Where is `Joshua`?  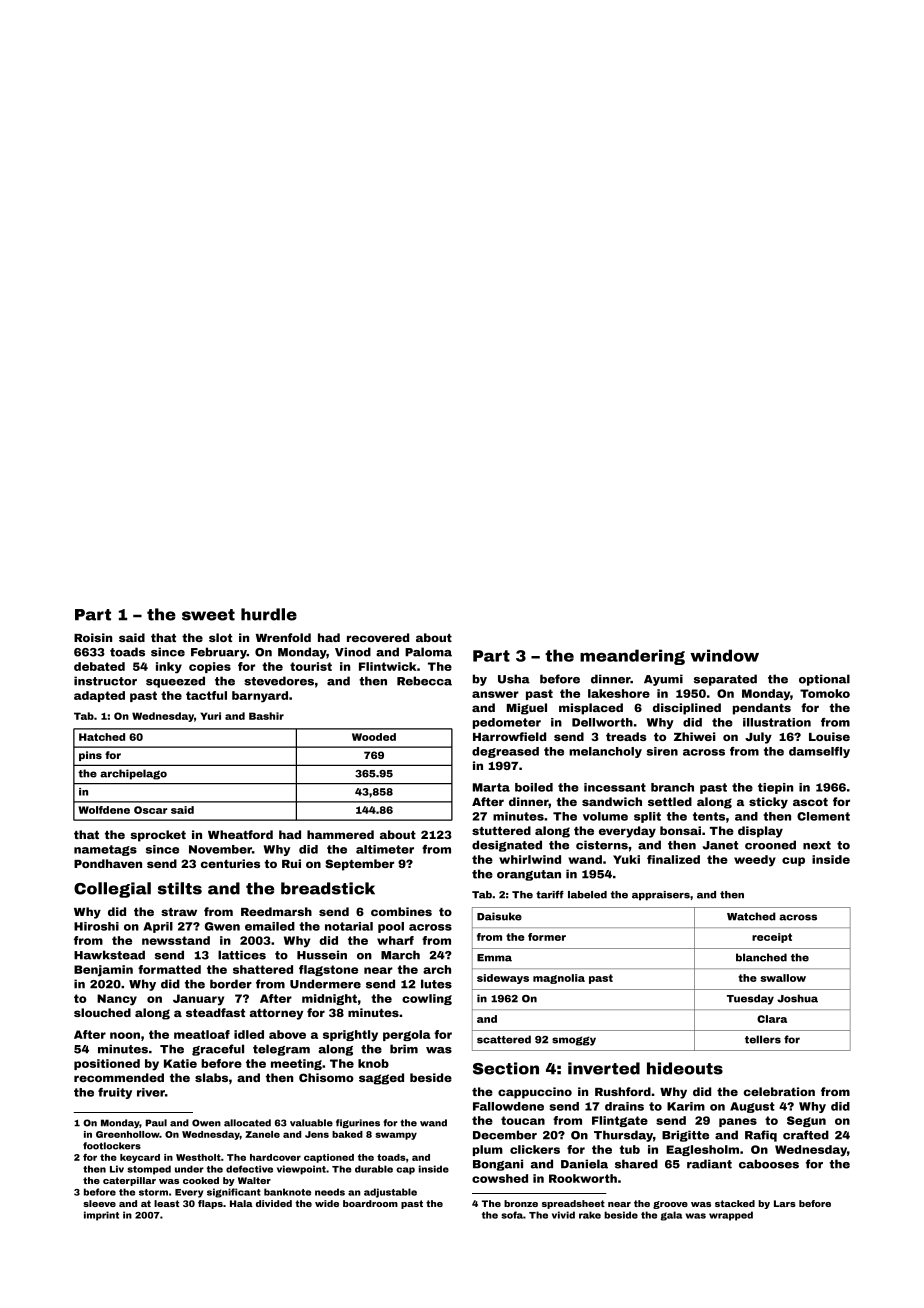
Joshua is located at coordinates (797, 998).
